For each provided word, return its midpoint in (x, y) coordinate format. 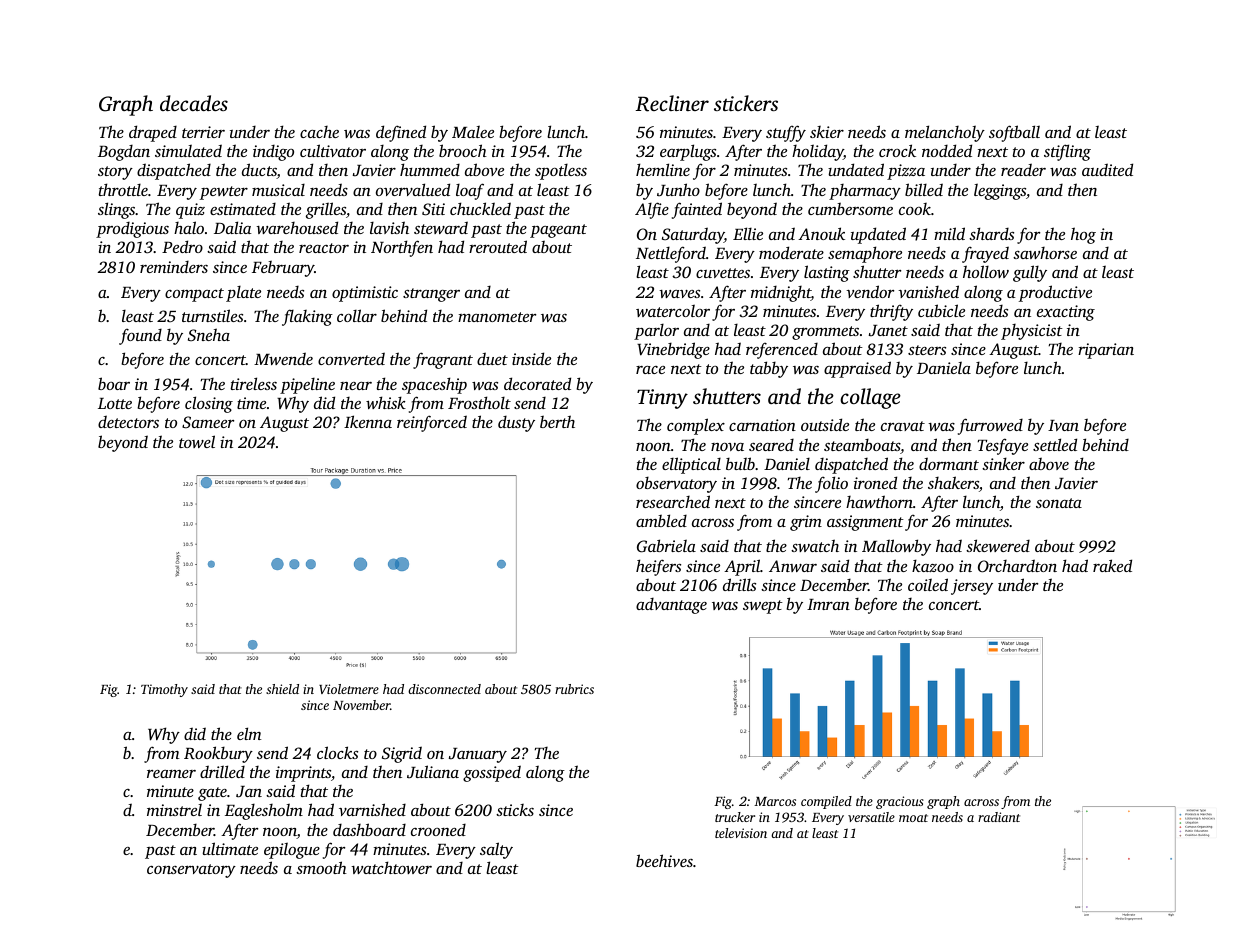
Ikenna (368, 421)
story (115, 173)
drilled (222, 771)
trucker (735, 817)
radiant (999, 817)
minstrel (174, 809)
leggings (1000, 191)
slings (116, 210)
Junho (678, 189)
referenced (782, 351)
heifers (658, 567)
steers (927, 350)
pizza (906, 172)
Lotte (115, 403)
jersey (972, 587)
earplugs (688, 152)
